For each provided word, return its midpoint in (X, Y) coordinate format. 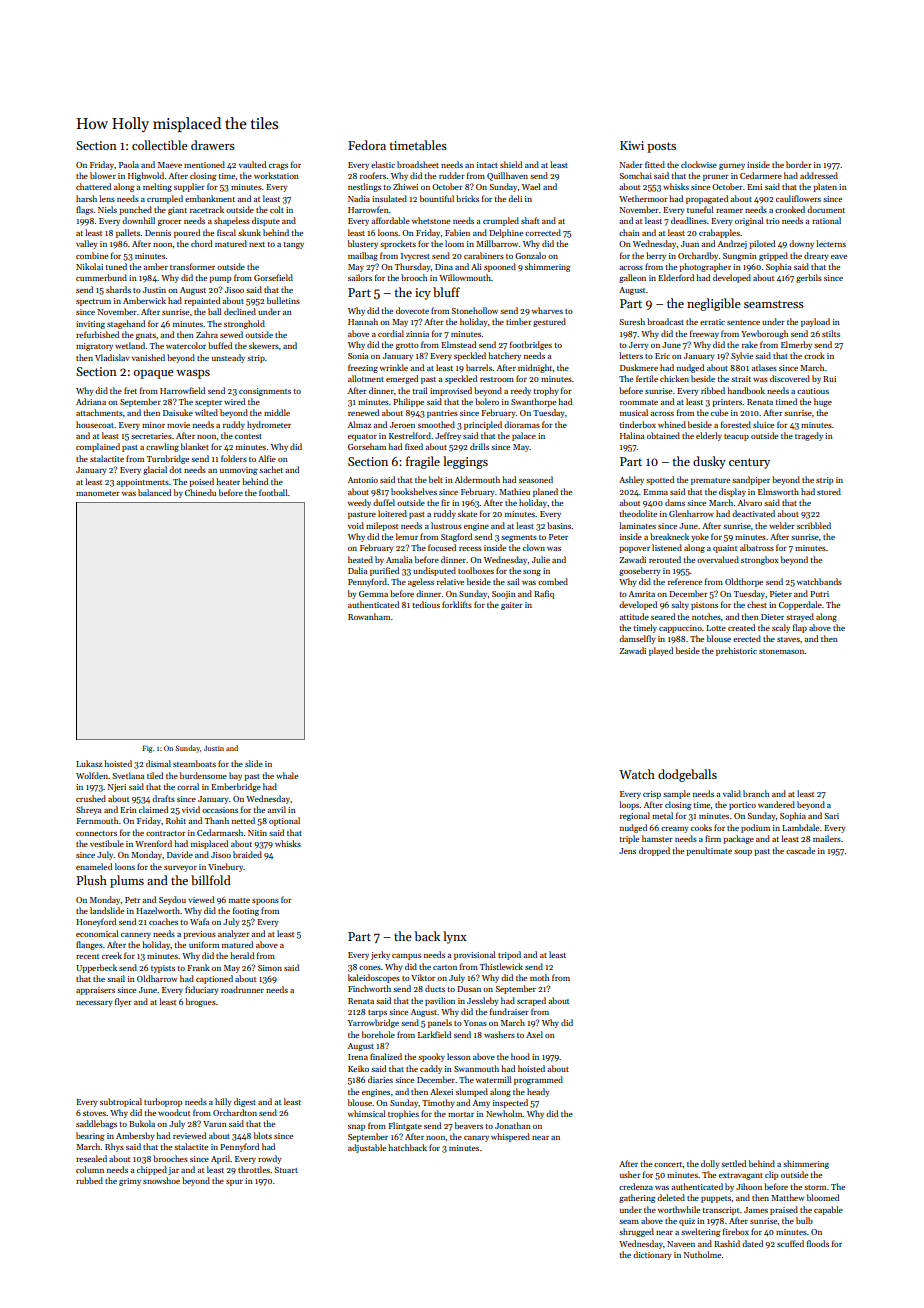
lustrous (446, 525)
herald (242, 955)
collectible (160, 145)
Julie (541, 559)
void (356, 525)
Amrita (642, 594)
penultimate (709, 851)
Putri (819, 594)
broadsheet (418, 164)
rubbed (89, 1180)
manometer (98, 493)
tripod (509, 955)
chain (629, 232)
